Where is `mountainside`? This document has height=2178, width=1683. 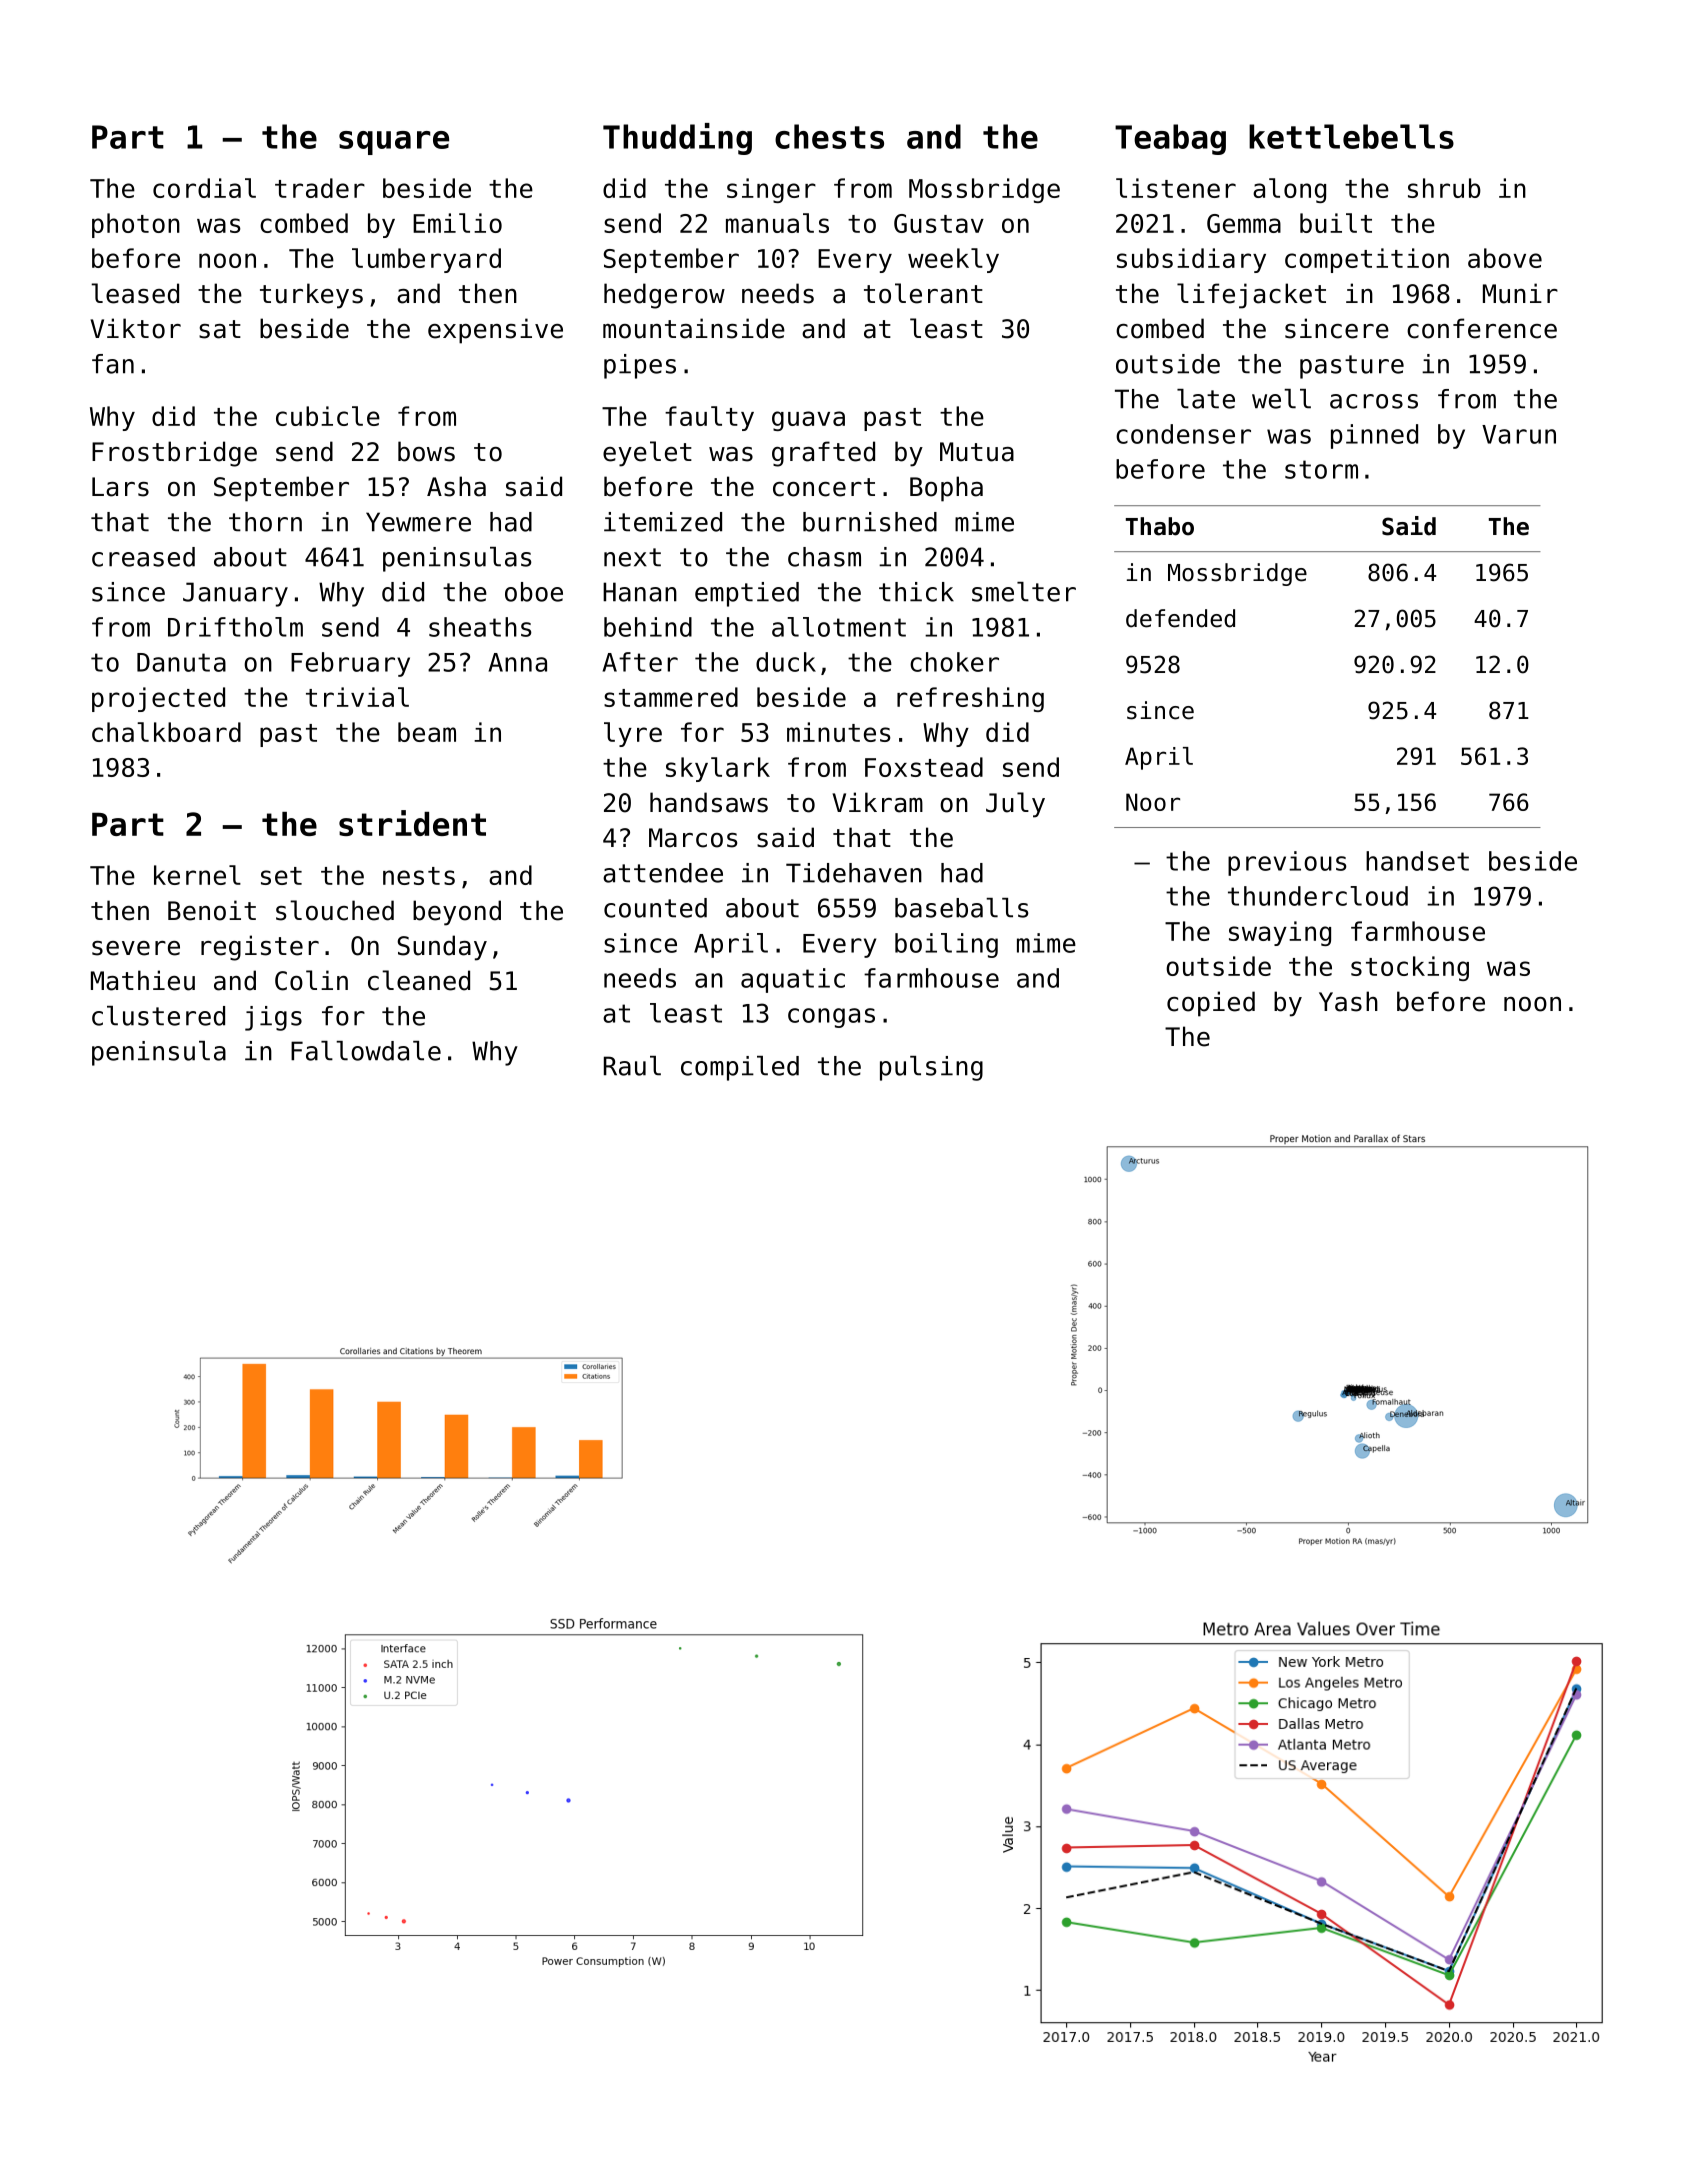 mountainside is located at coordinates (694, 328).
